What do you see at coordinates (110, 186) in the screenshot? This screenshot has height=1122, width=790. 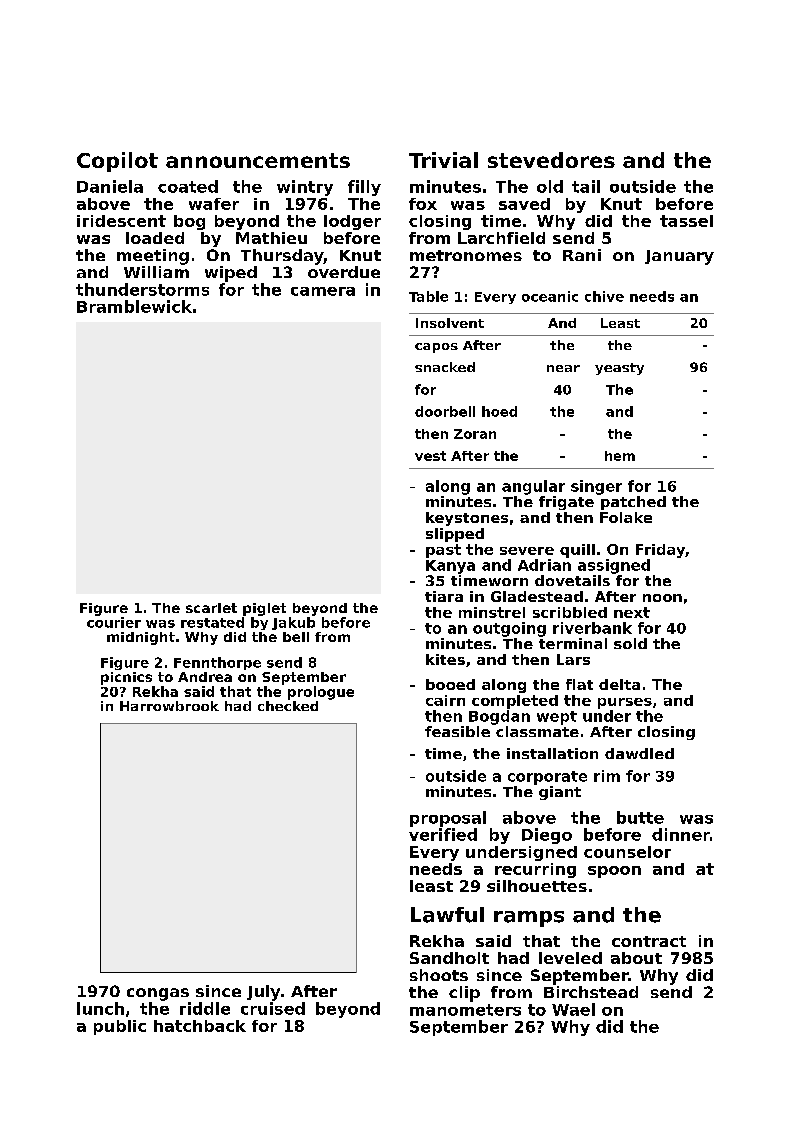 I see `Daniela` at bounding box center [110, 186].
